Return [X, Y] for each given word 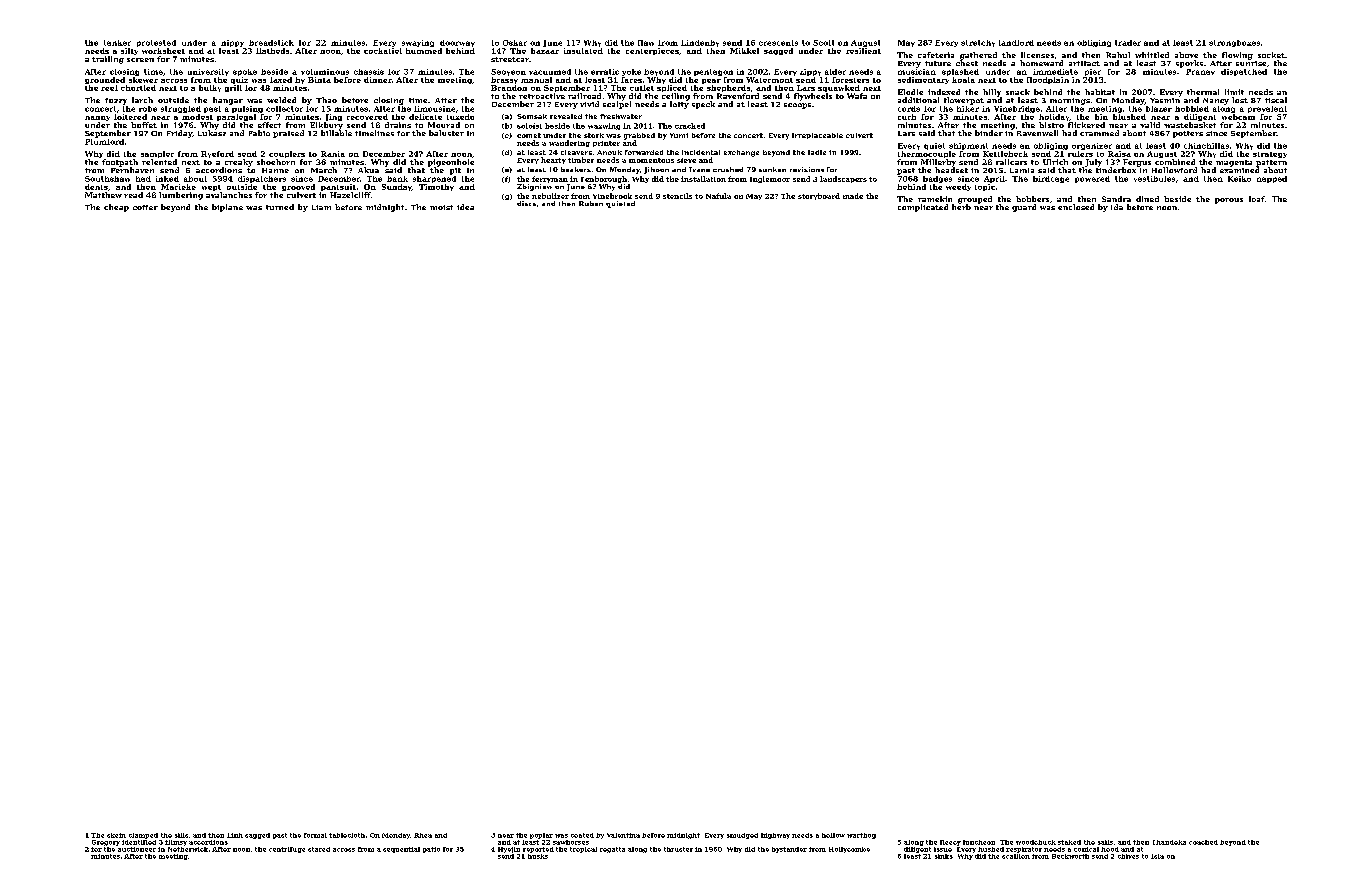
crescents [778, 43]
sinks [944, 856]
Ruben [591, 203]
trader [1128, 43]
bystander [789, 850]
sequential [401, 850]
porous [1229, 201]
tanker [117, 43]
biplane [227, 208]
